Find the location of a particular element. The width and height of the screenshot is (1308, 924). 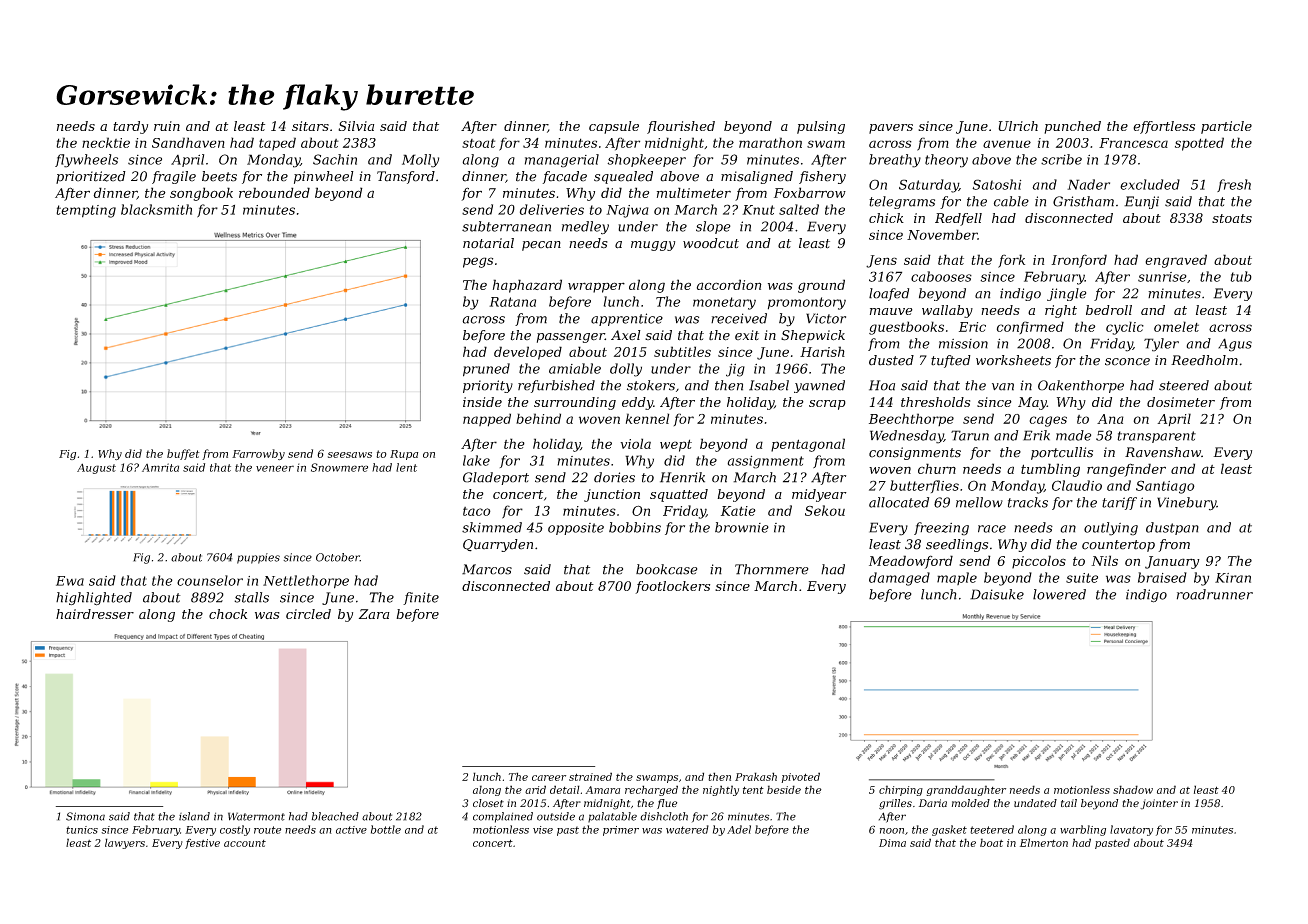

flywheels is located at coordinates (86, 161).
